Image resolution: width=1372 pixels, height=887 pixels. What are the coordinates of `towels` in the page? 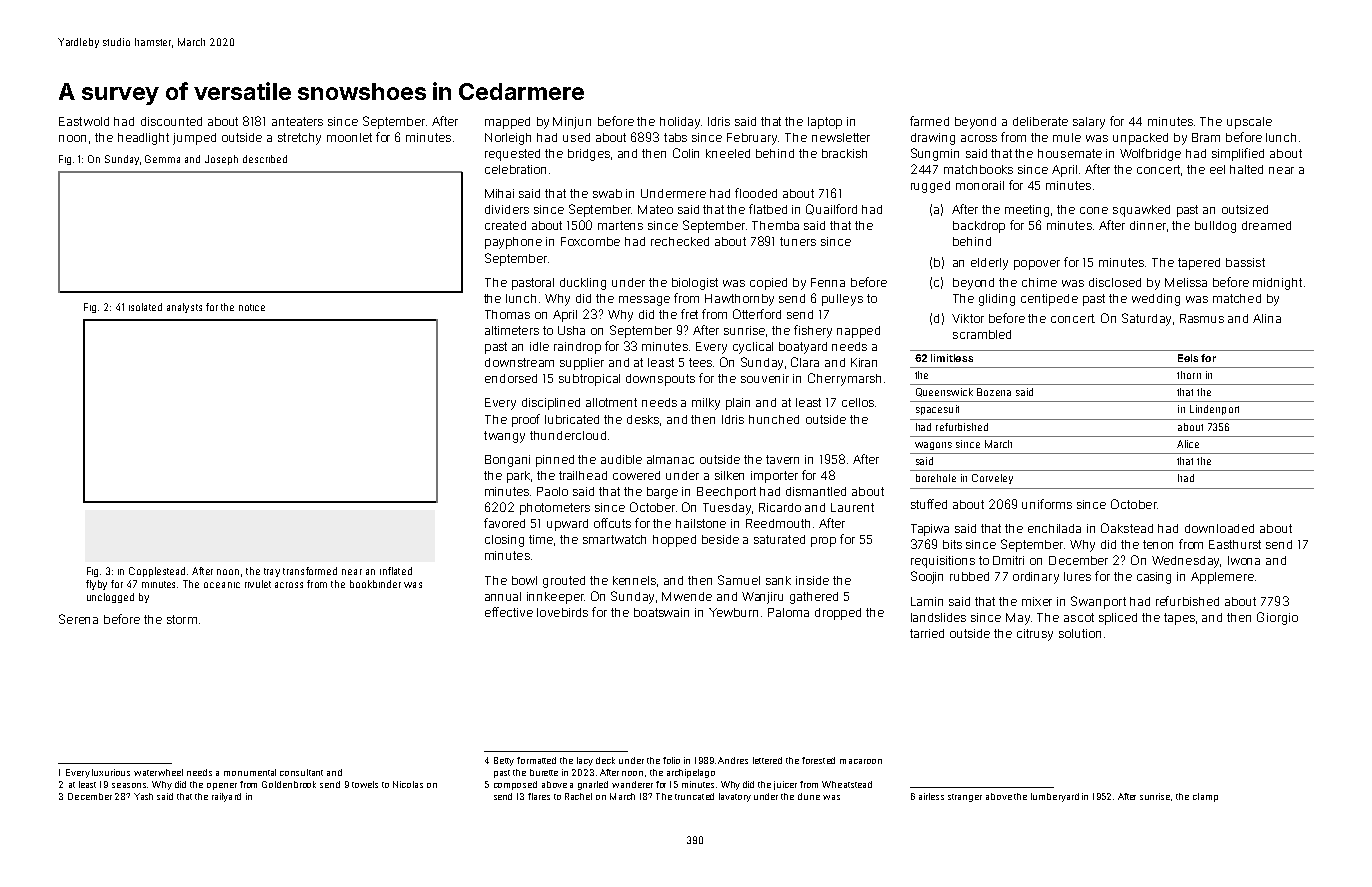 It's located at (365, 784).
